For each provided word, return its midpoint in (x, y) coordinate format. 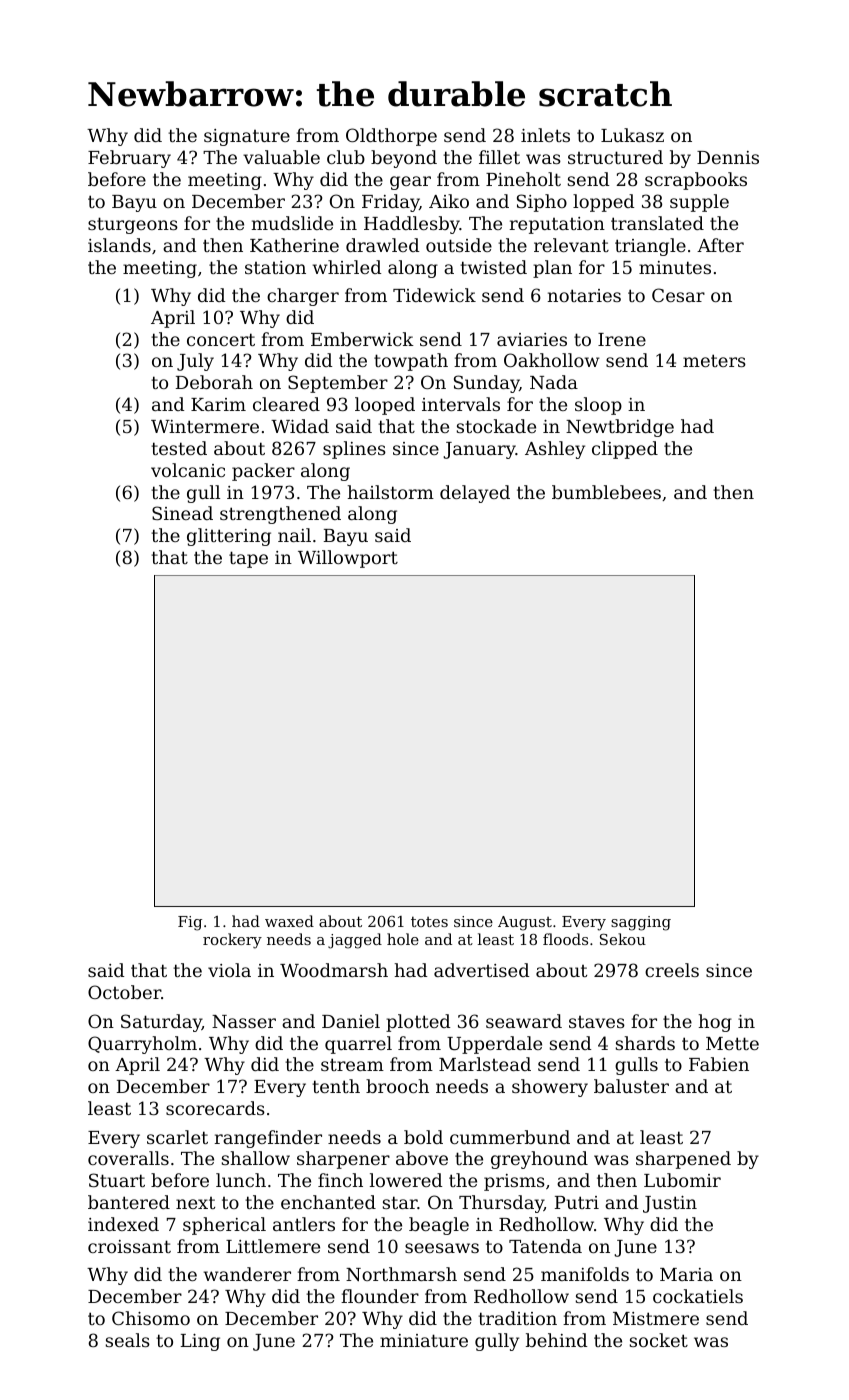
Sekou (623, 939)
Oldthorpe (391, 137)
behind (556, 1340)
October (124, 992)
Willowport (348, 559)
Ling (200, 1342)
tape (248, 559)
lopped (603, 203)
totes (429, 921)
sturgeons (133, 225)
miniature (424, 1340)
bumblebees (606, 492)
